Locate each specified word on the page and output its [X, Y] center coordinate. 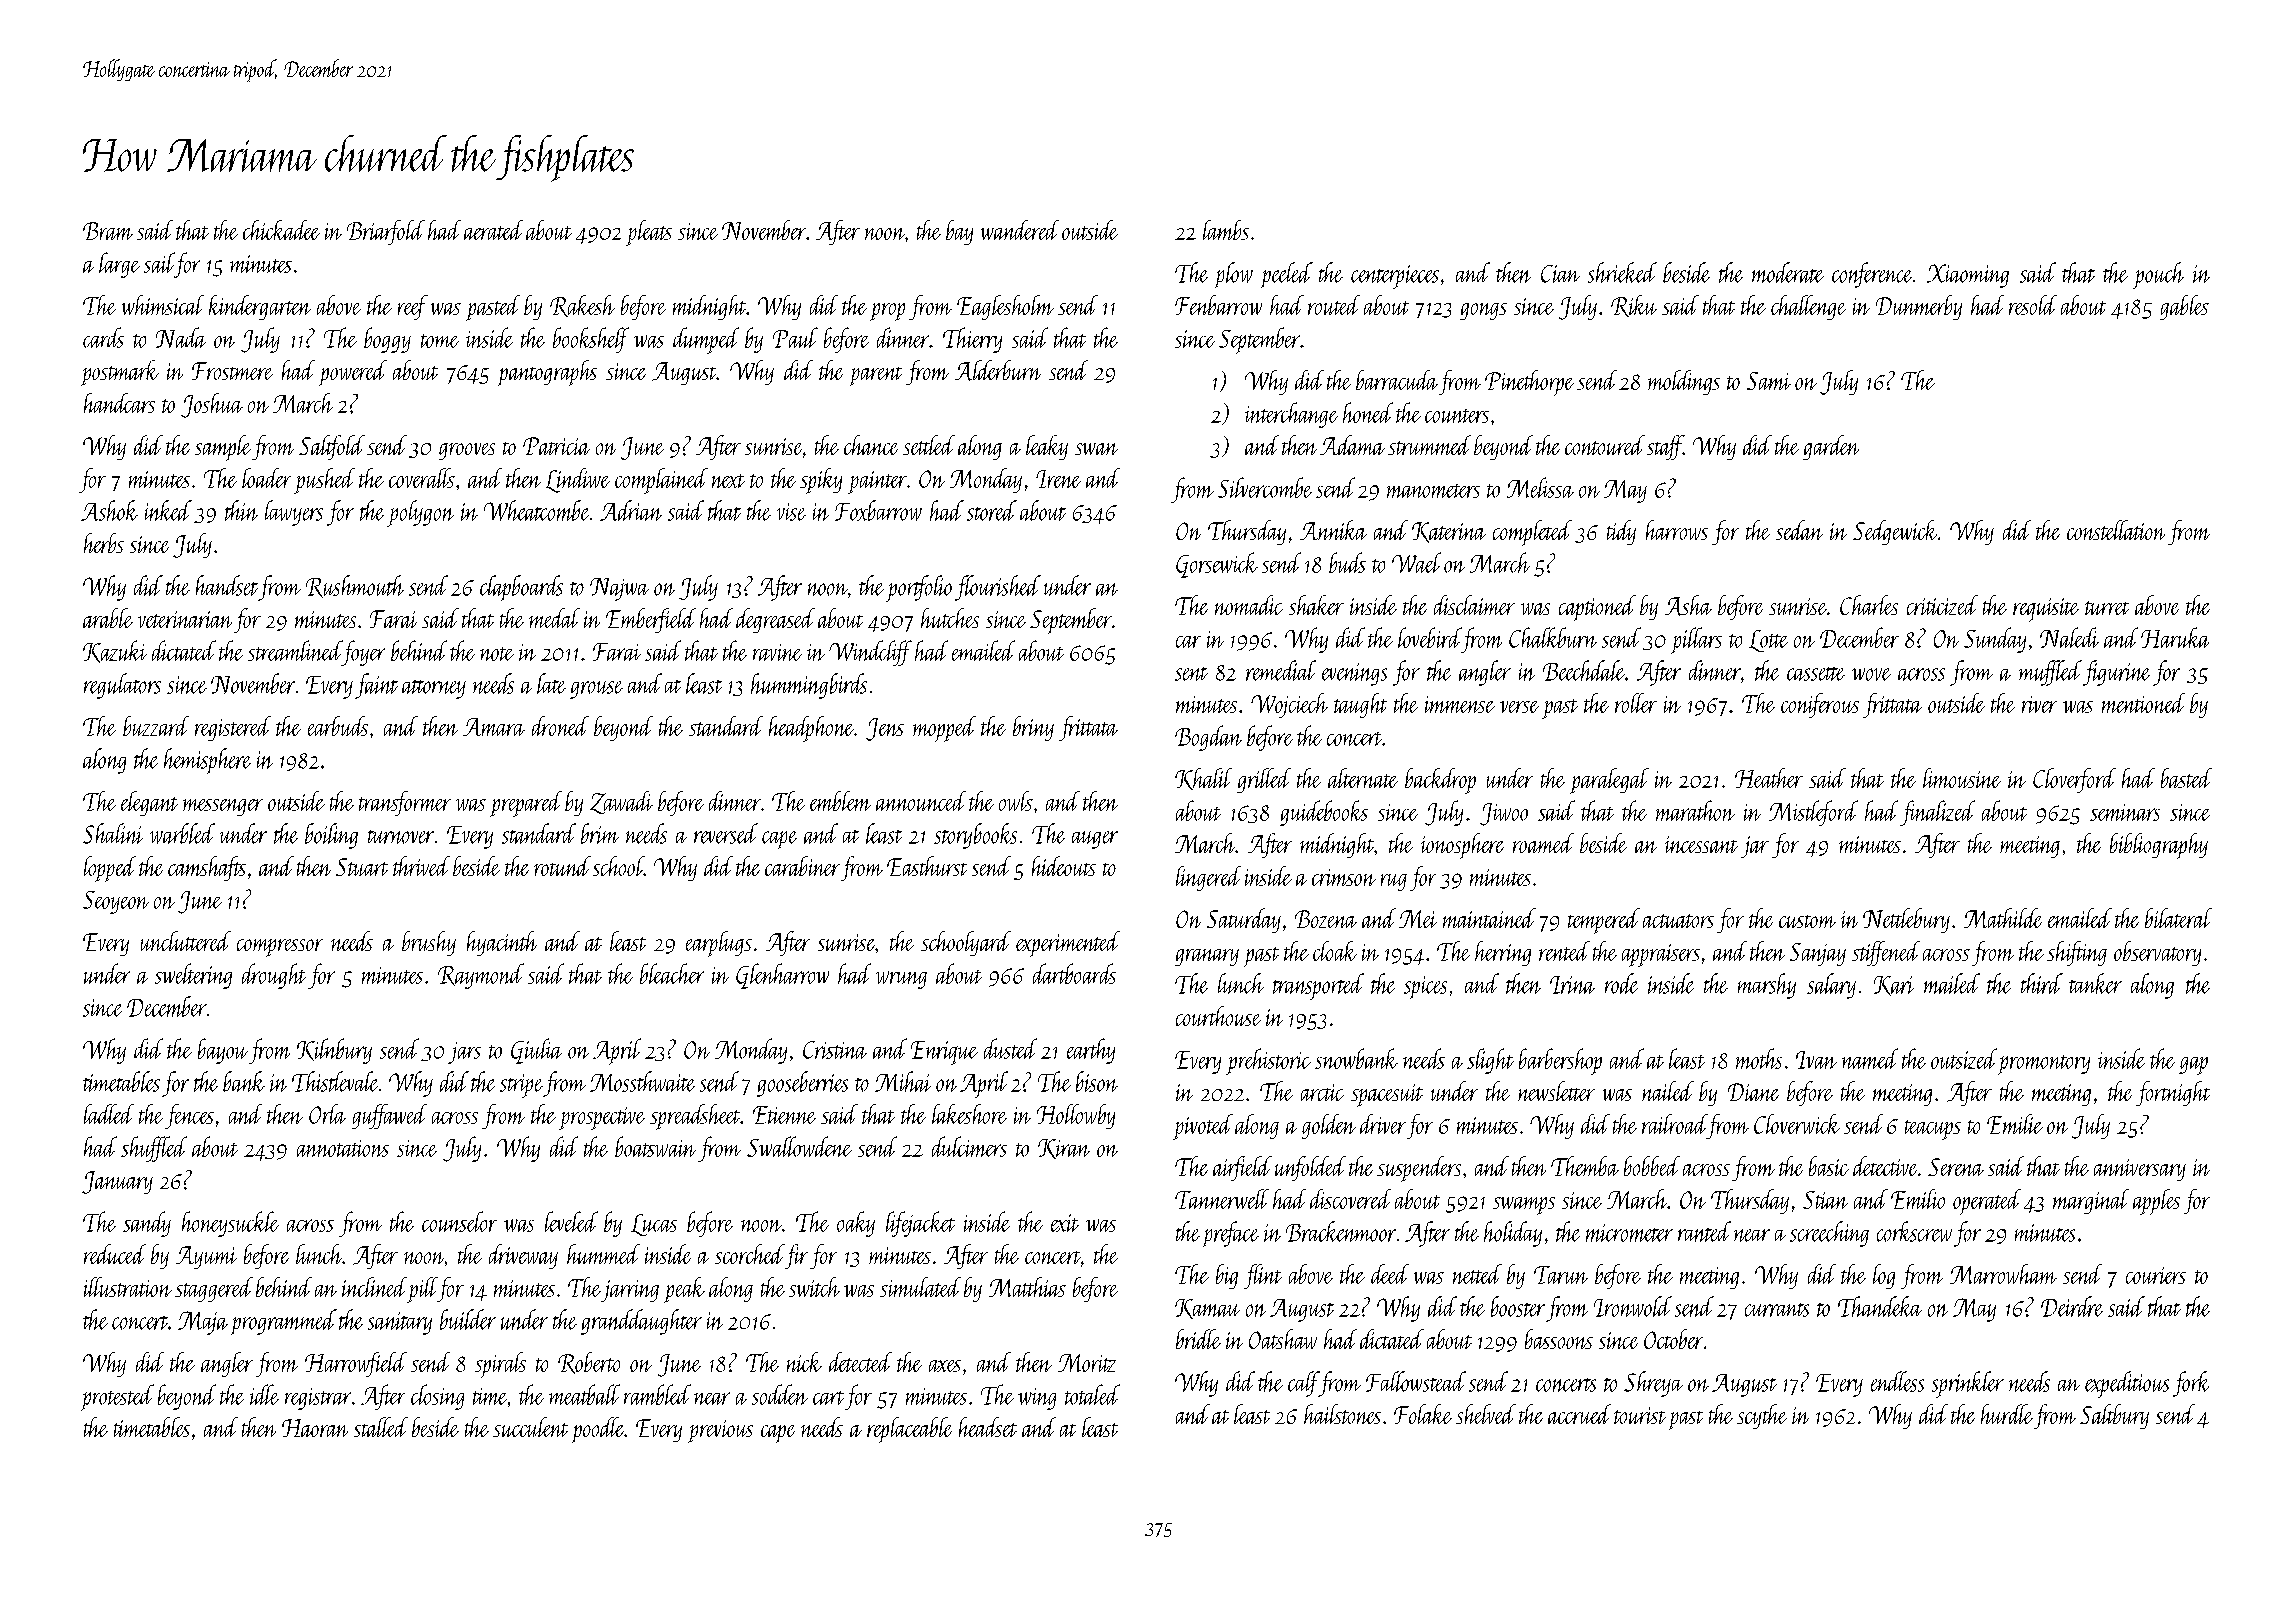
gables [2184, 307]
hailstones [1342, 1414]
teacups [1933, 1130]
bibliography [2159, 846]
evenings [1354, 674]
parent [876, 376]
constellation [2116, 530]
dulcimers [969, 1146]
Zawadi [621, 802]
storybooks [975, 836]
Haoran [315, 1428]
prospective [602, 1118]
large [119, 265]
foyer [363, 653]
